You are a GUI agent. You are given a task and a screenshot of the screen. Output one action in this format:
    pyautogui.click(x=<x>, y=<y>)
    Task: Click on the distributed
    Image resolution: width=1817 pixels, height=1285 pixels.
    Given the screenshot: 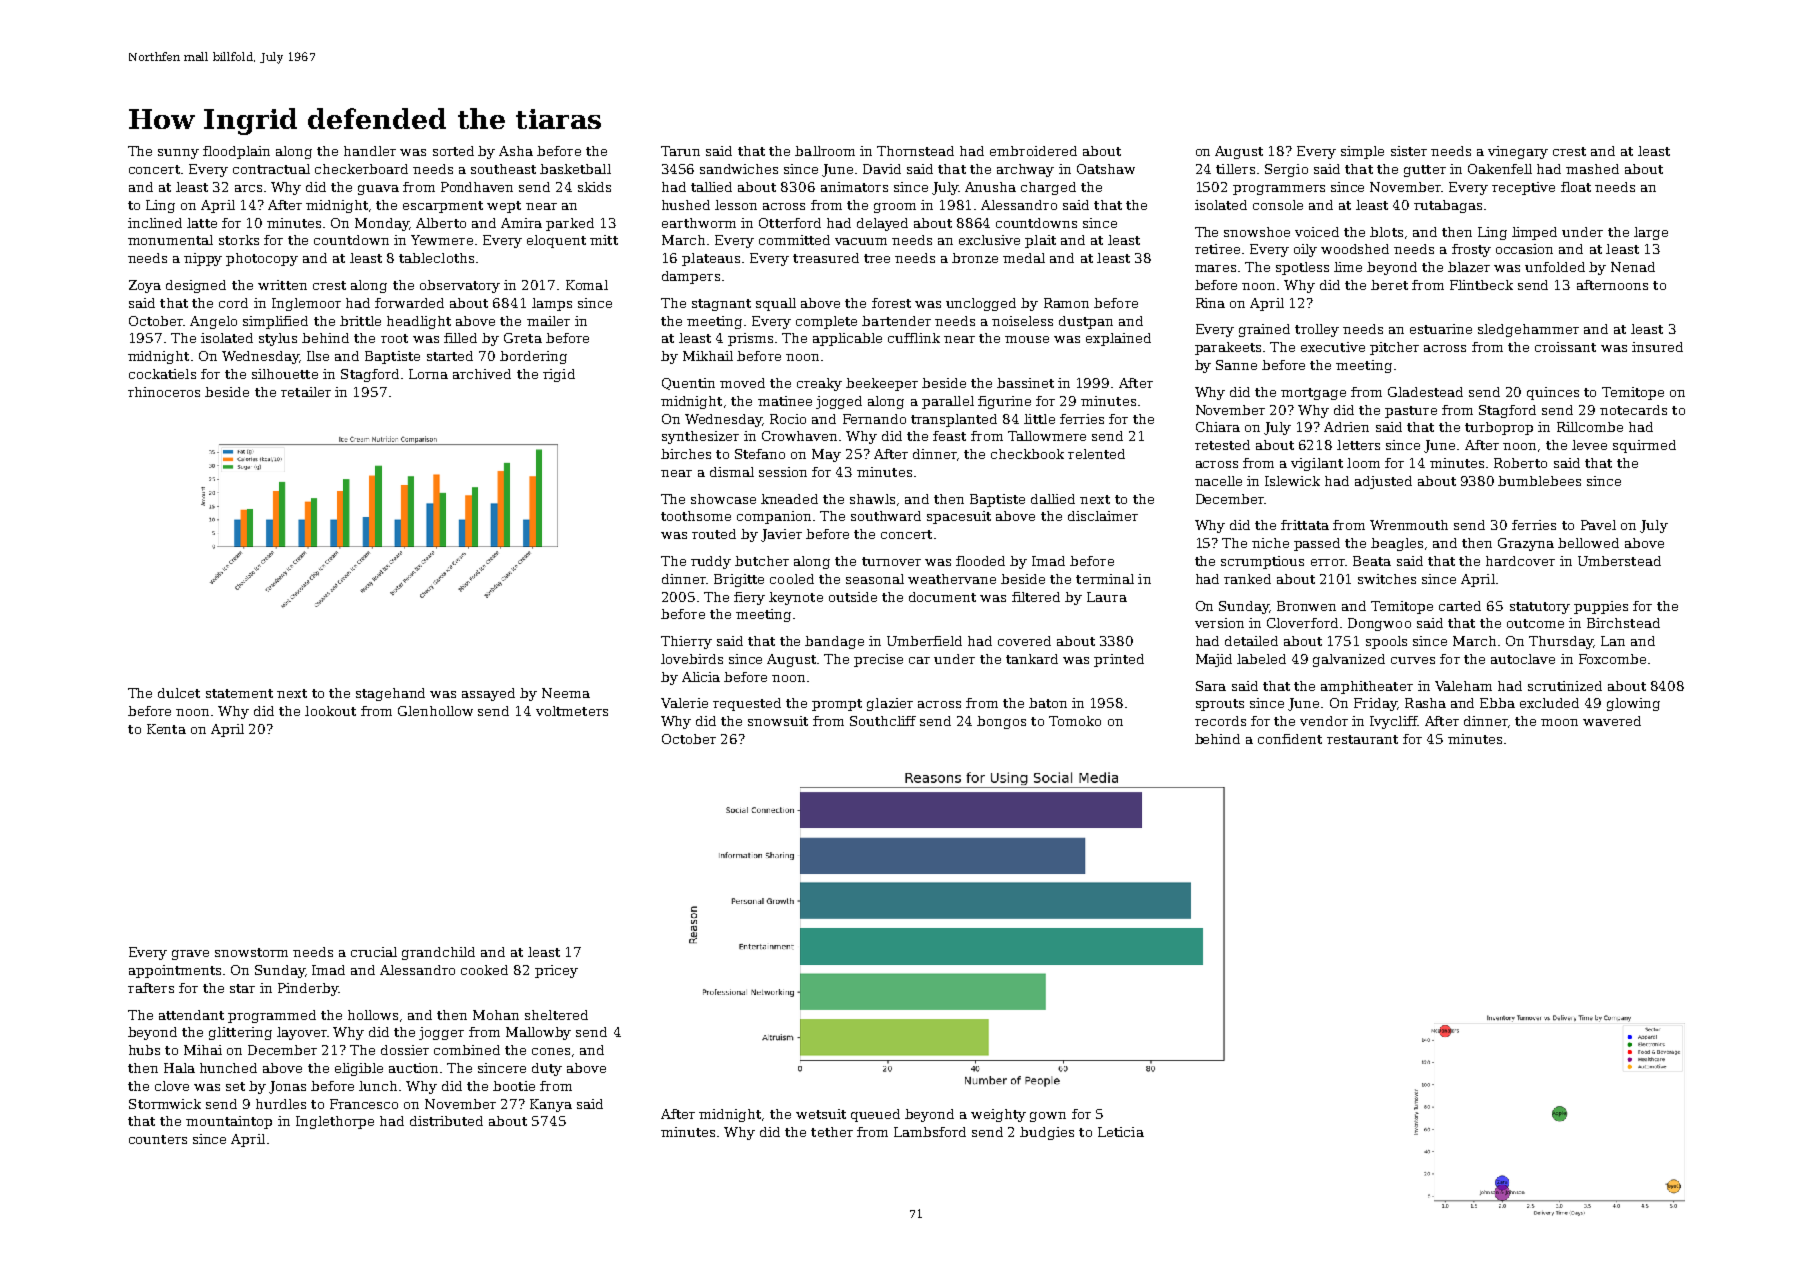 What is the action you would take?
    pyautogui.click(x=446, y=1121)
